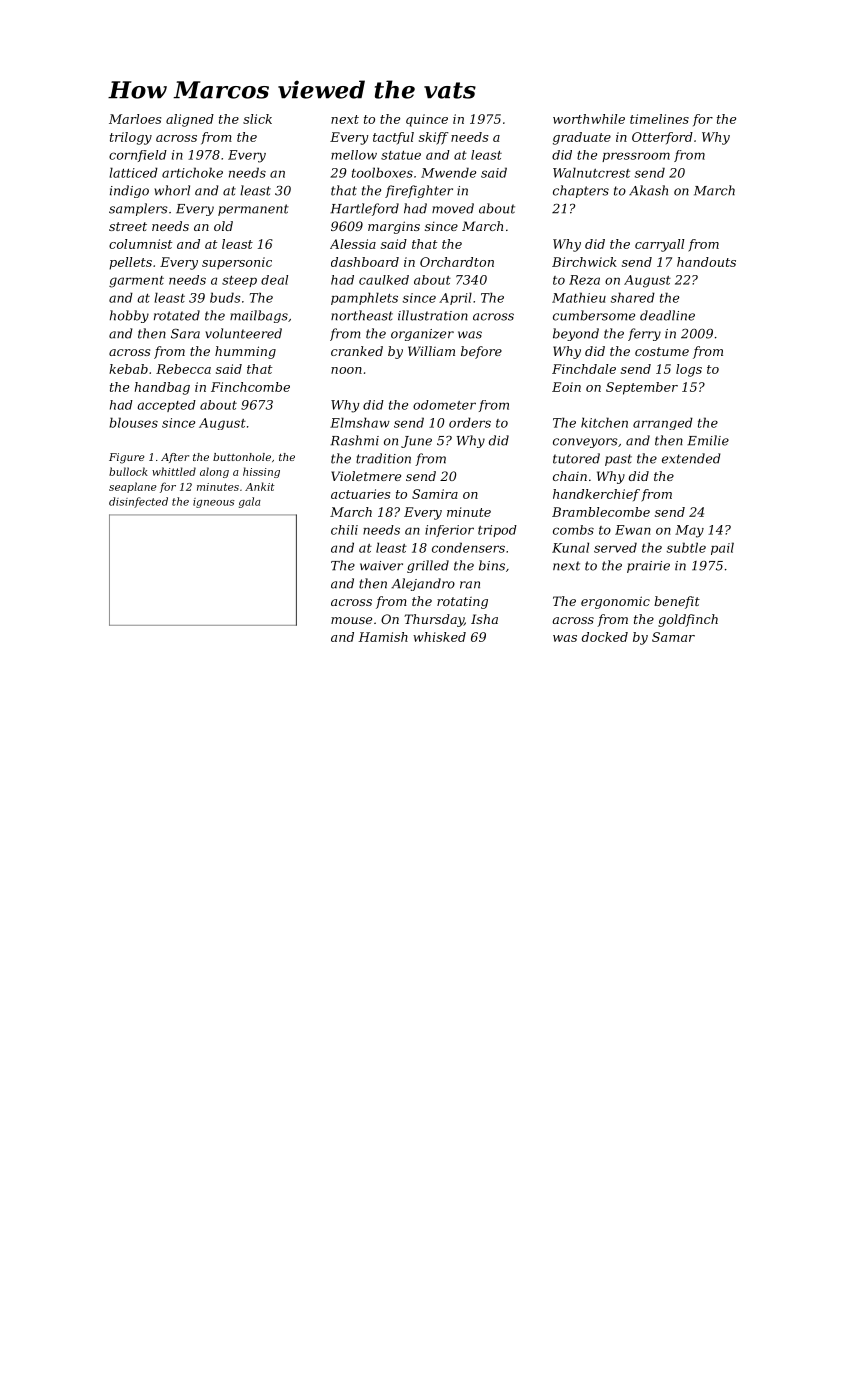 The height and width of the image is (1400, 849). What do you see at coordinates (596, 495) in the image?
I see `handkerchief` at bounding box center [596, 495].
